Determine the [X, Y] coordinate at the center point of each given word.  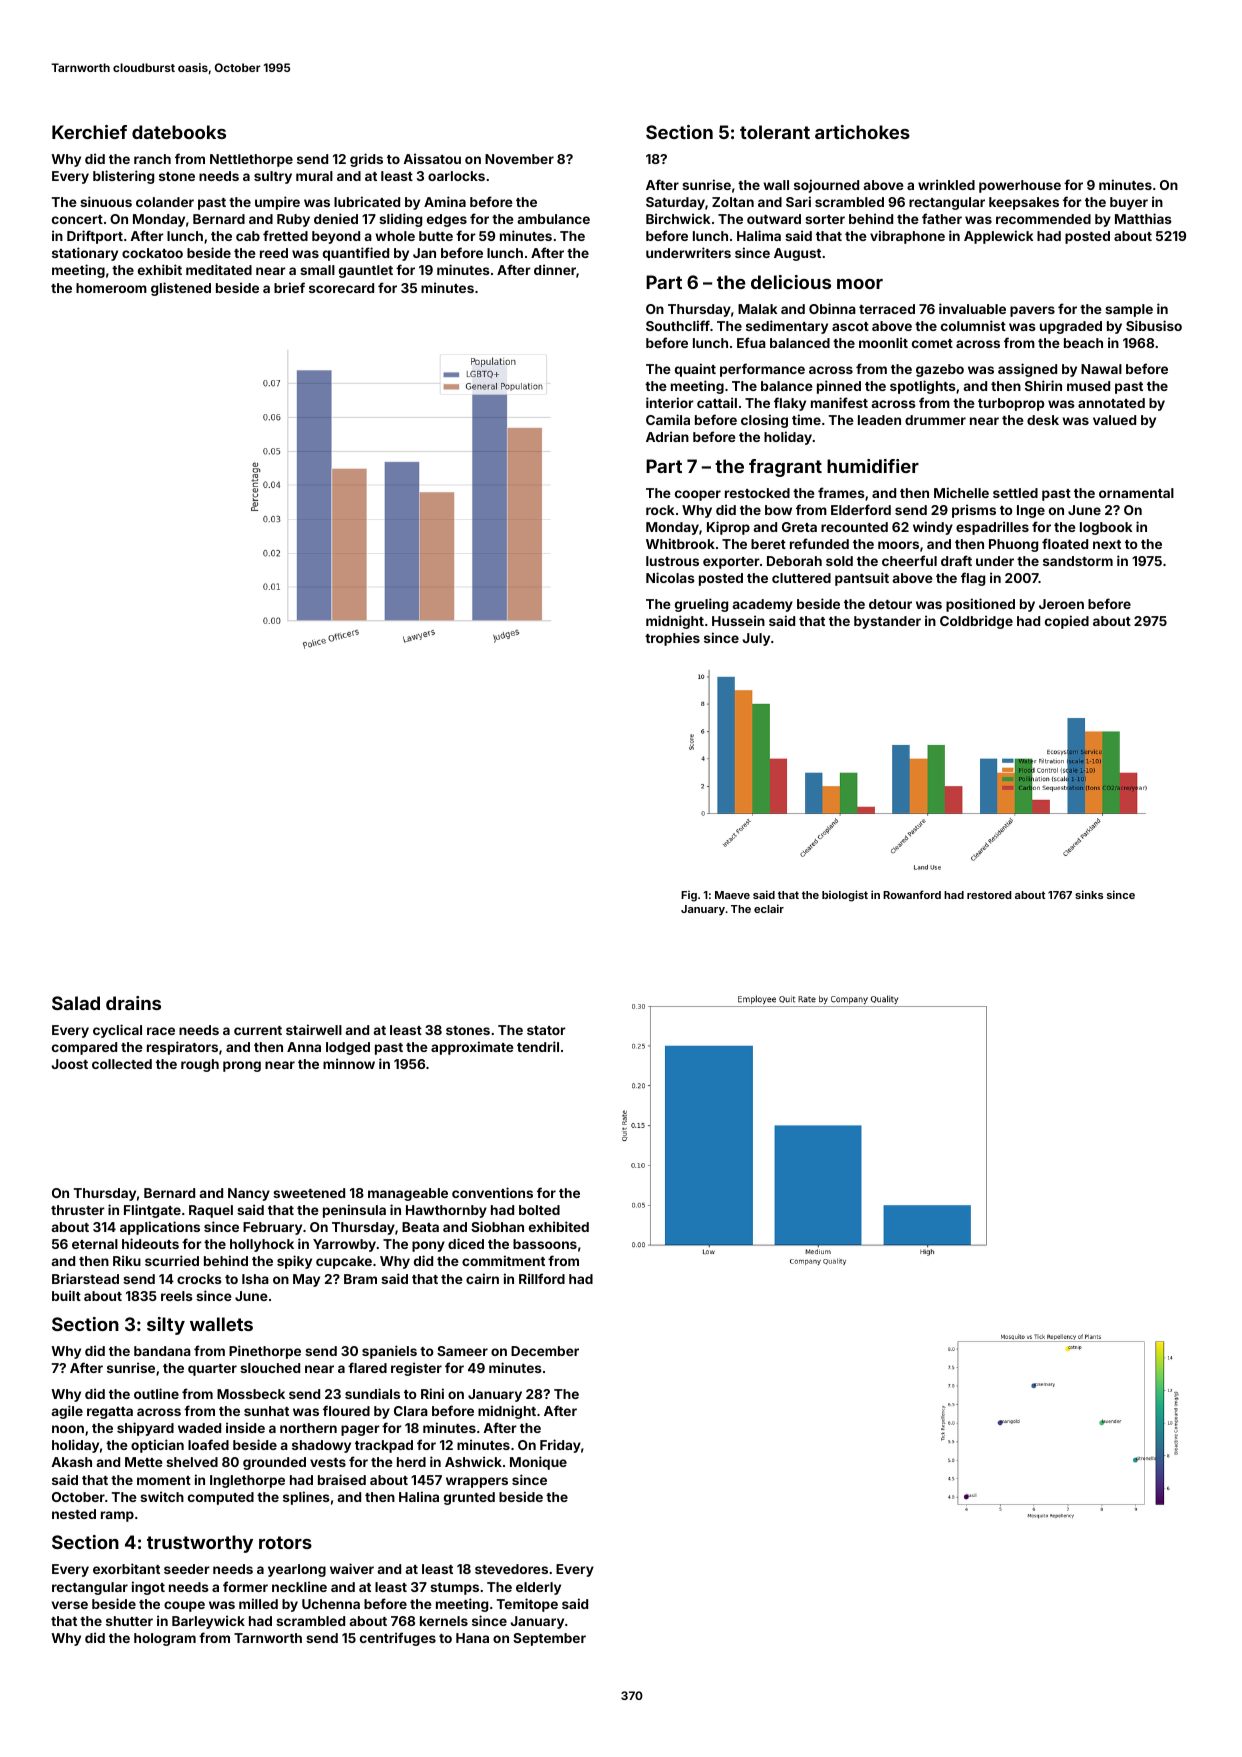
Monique [538, 1463]
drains [133, 1003]
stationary [85, 254]
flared [367, 1367]
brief [289, 287]
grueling [701, 605]
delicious [791, 282]
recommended [1043, 219]
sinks [1089, 894]
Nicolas [670, 577]
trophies [672, 639]
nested [74, 1514]
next [1107, 544]
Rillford [542, 1278]
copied [1067, 622]
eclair [769, 908]
